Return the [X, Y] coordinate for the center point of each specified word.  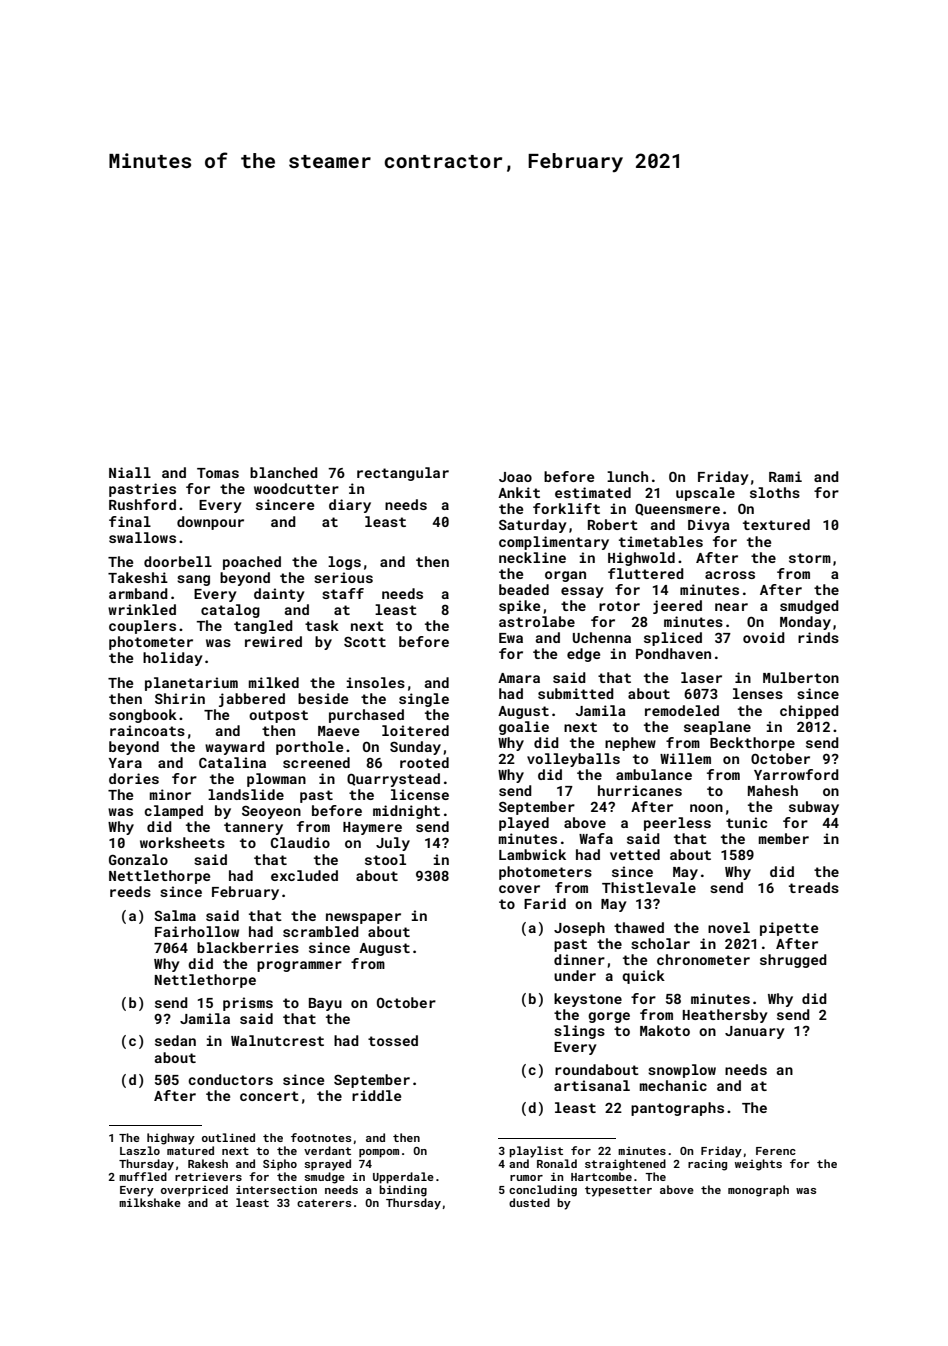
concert [269, 1096]
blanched [284, 472]
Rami [785, 476]
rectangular [403, 474]
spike [519, 607]
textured [776, 524]
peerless [677, 824]
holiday [173, 659]
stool [385, 859]
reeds [130, 891]
